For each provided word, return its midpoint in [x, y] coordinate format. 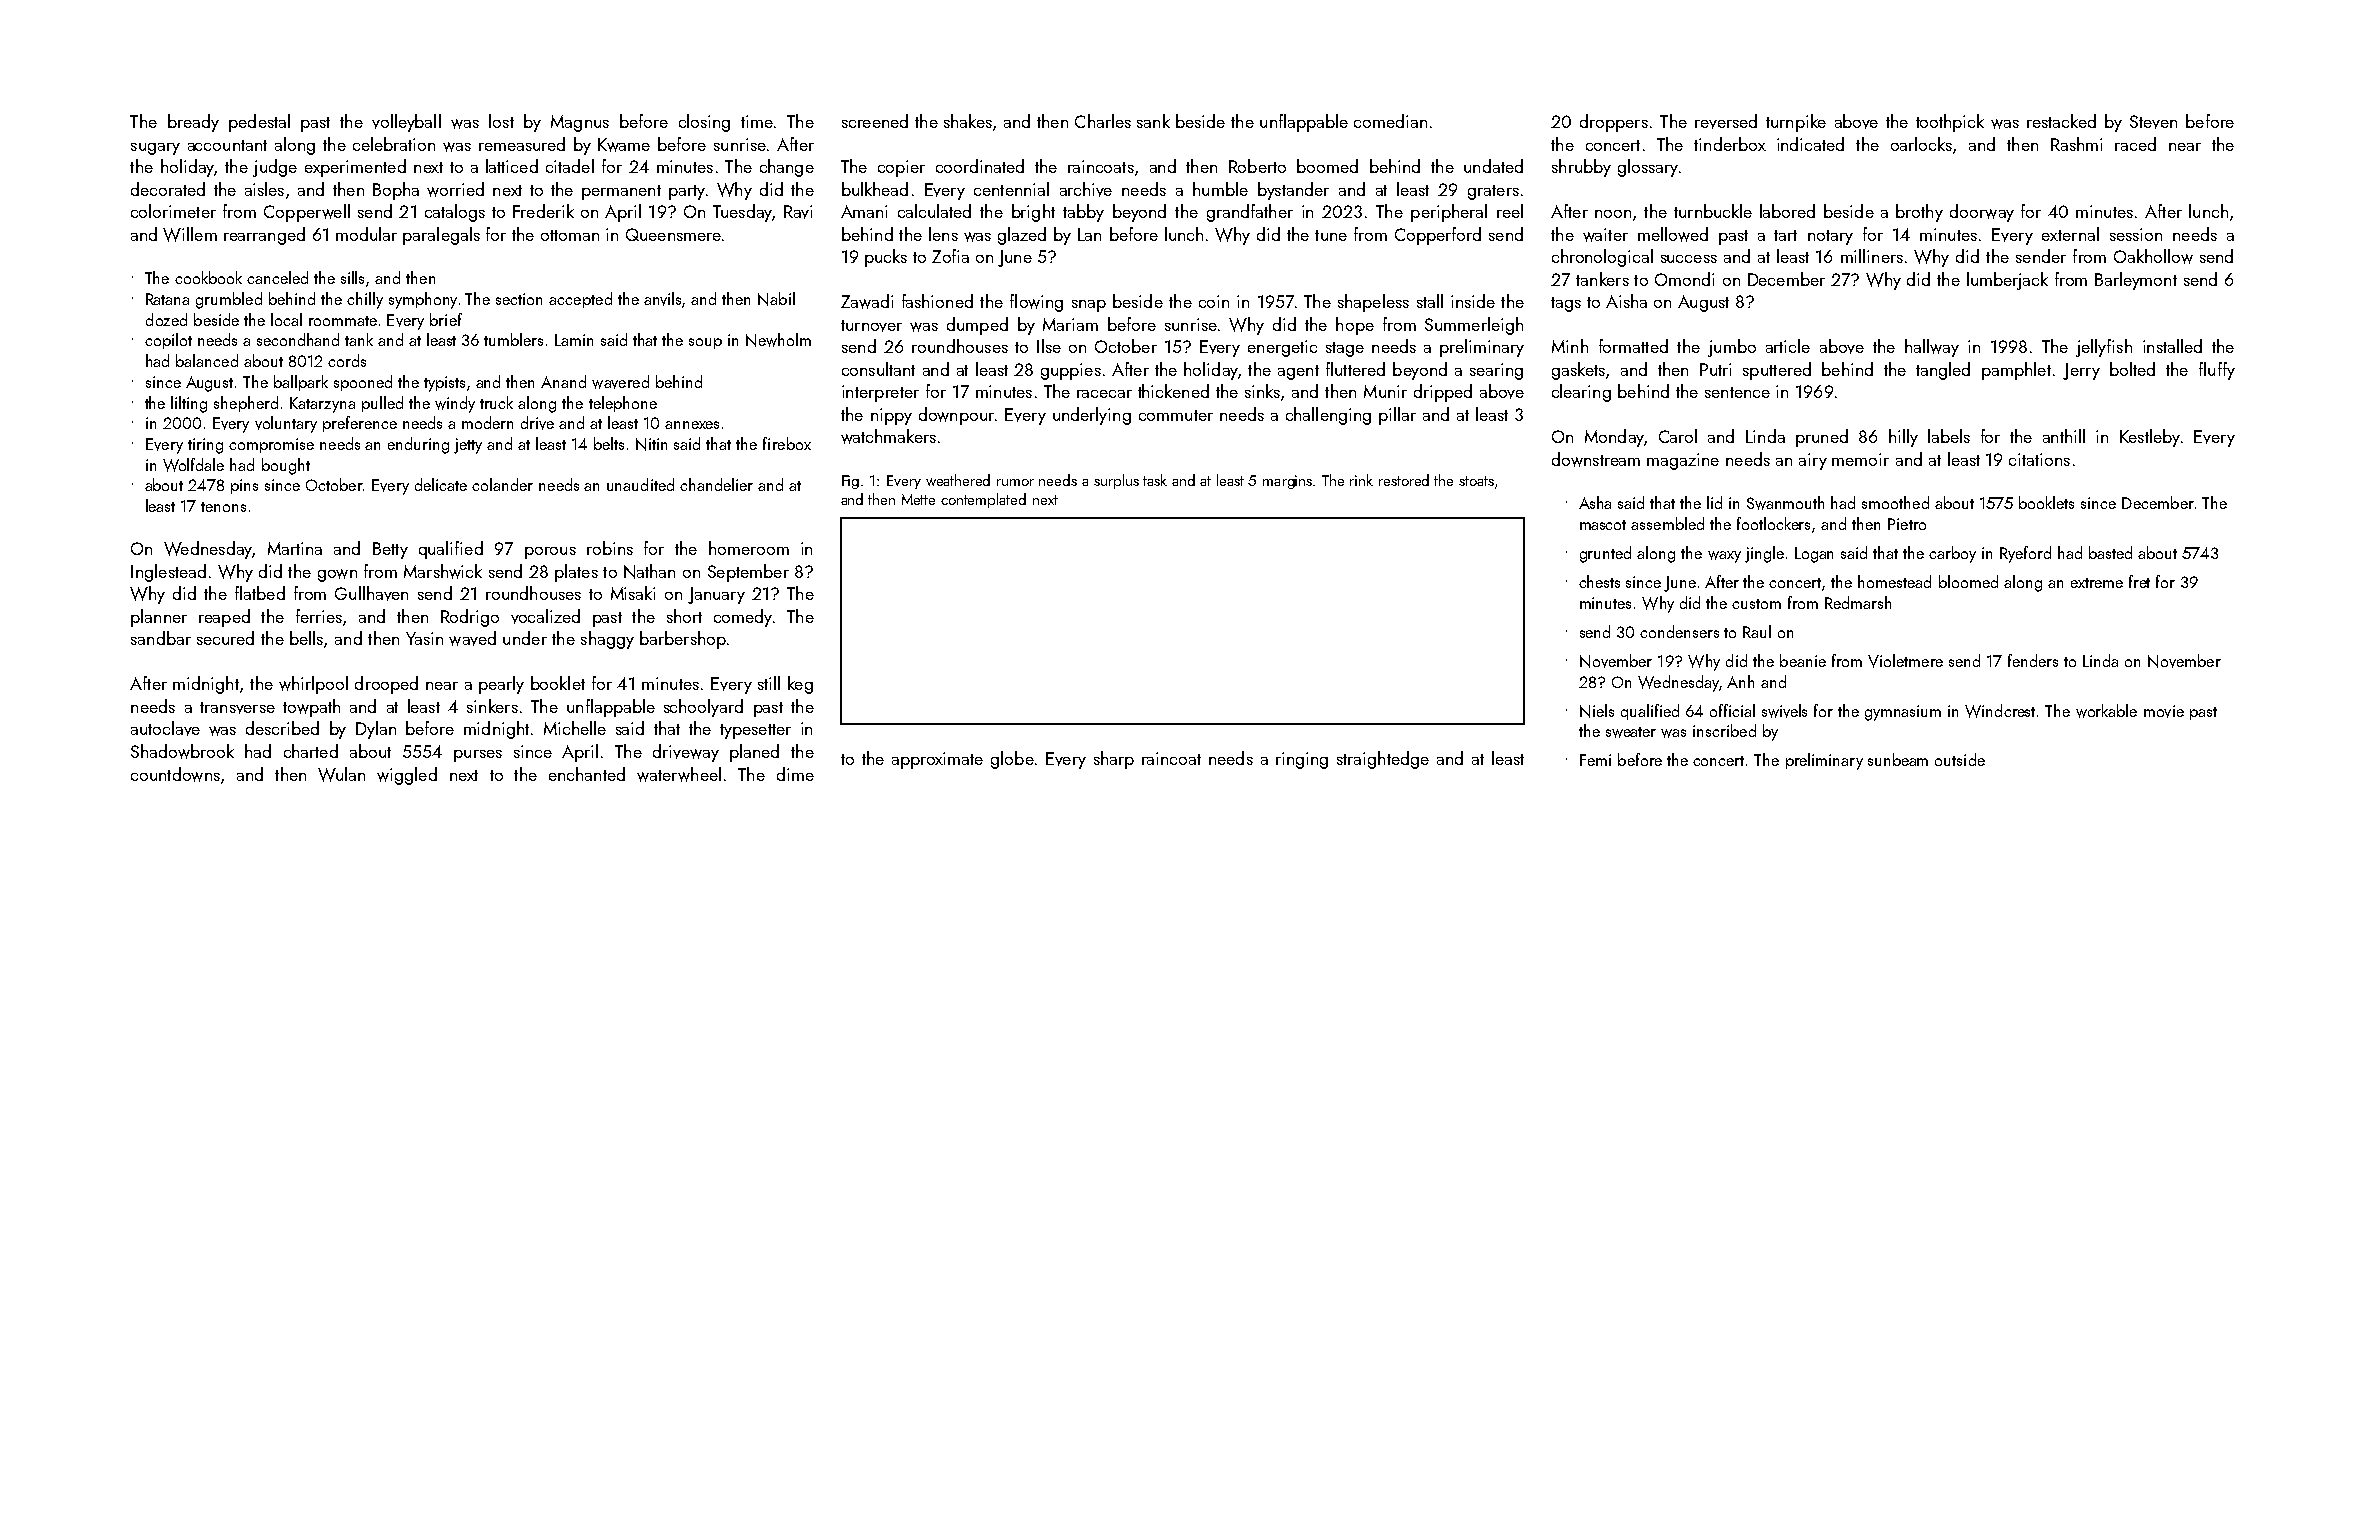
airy [1813, 461]
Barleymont [2136, 281]
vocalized [545, 616]
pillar [1397, 416]
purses [478, 756]
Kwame [624, 145]
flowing [1036, 303]
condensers [1679, 631]
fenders [2033, 660]
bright [1033, 213]
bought [286, 466]
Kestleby [2150, 438]
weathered [958, 480]
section [519, 299]
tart [1785, 235]
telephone [623, 404]
